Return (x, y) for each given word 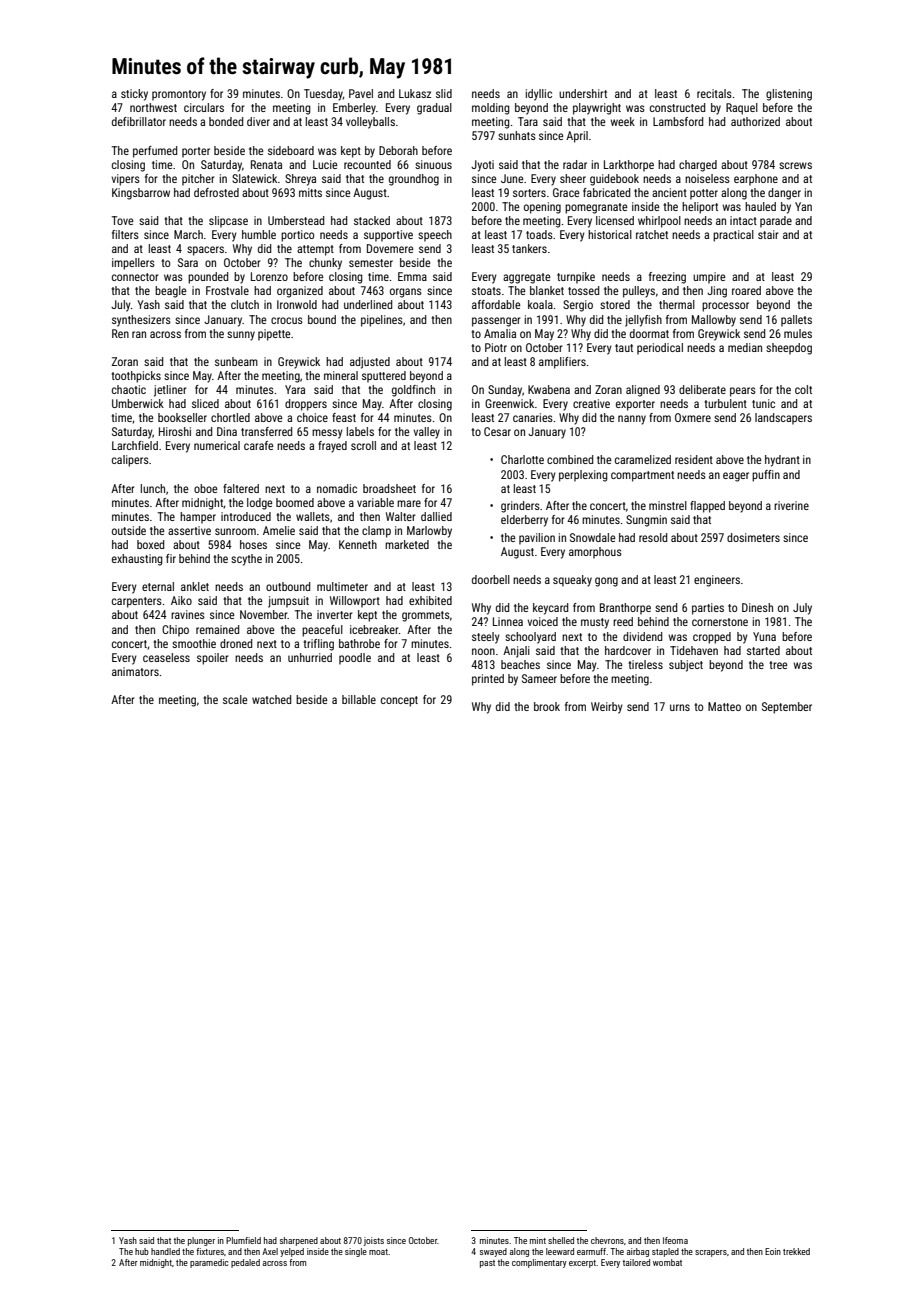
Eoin (773, 1251)
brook (547, 706)
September (787, 708)
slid (444, 93)
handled (165, 1251)
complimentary (539, 1263)
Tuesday (323, 95)
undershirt (583, 93)
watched (271, 699)
